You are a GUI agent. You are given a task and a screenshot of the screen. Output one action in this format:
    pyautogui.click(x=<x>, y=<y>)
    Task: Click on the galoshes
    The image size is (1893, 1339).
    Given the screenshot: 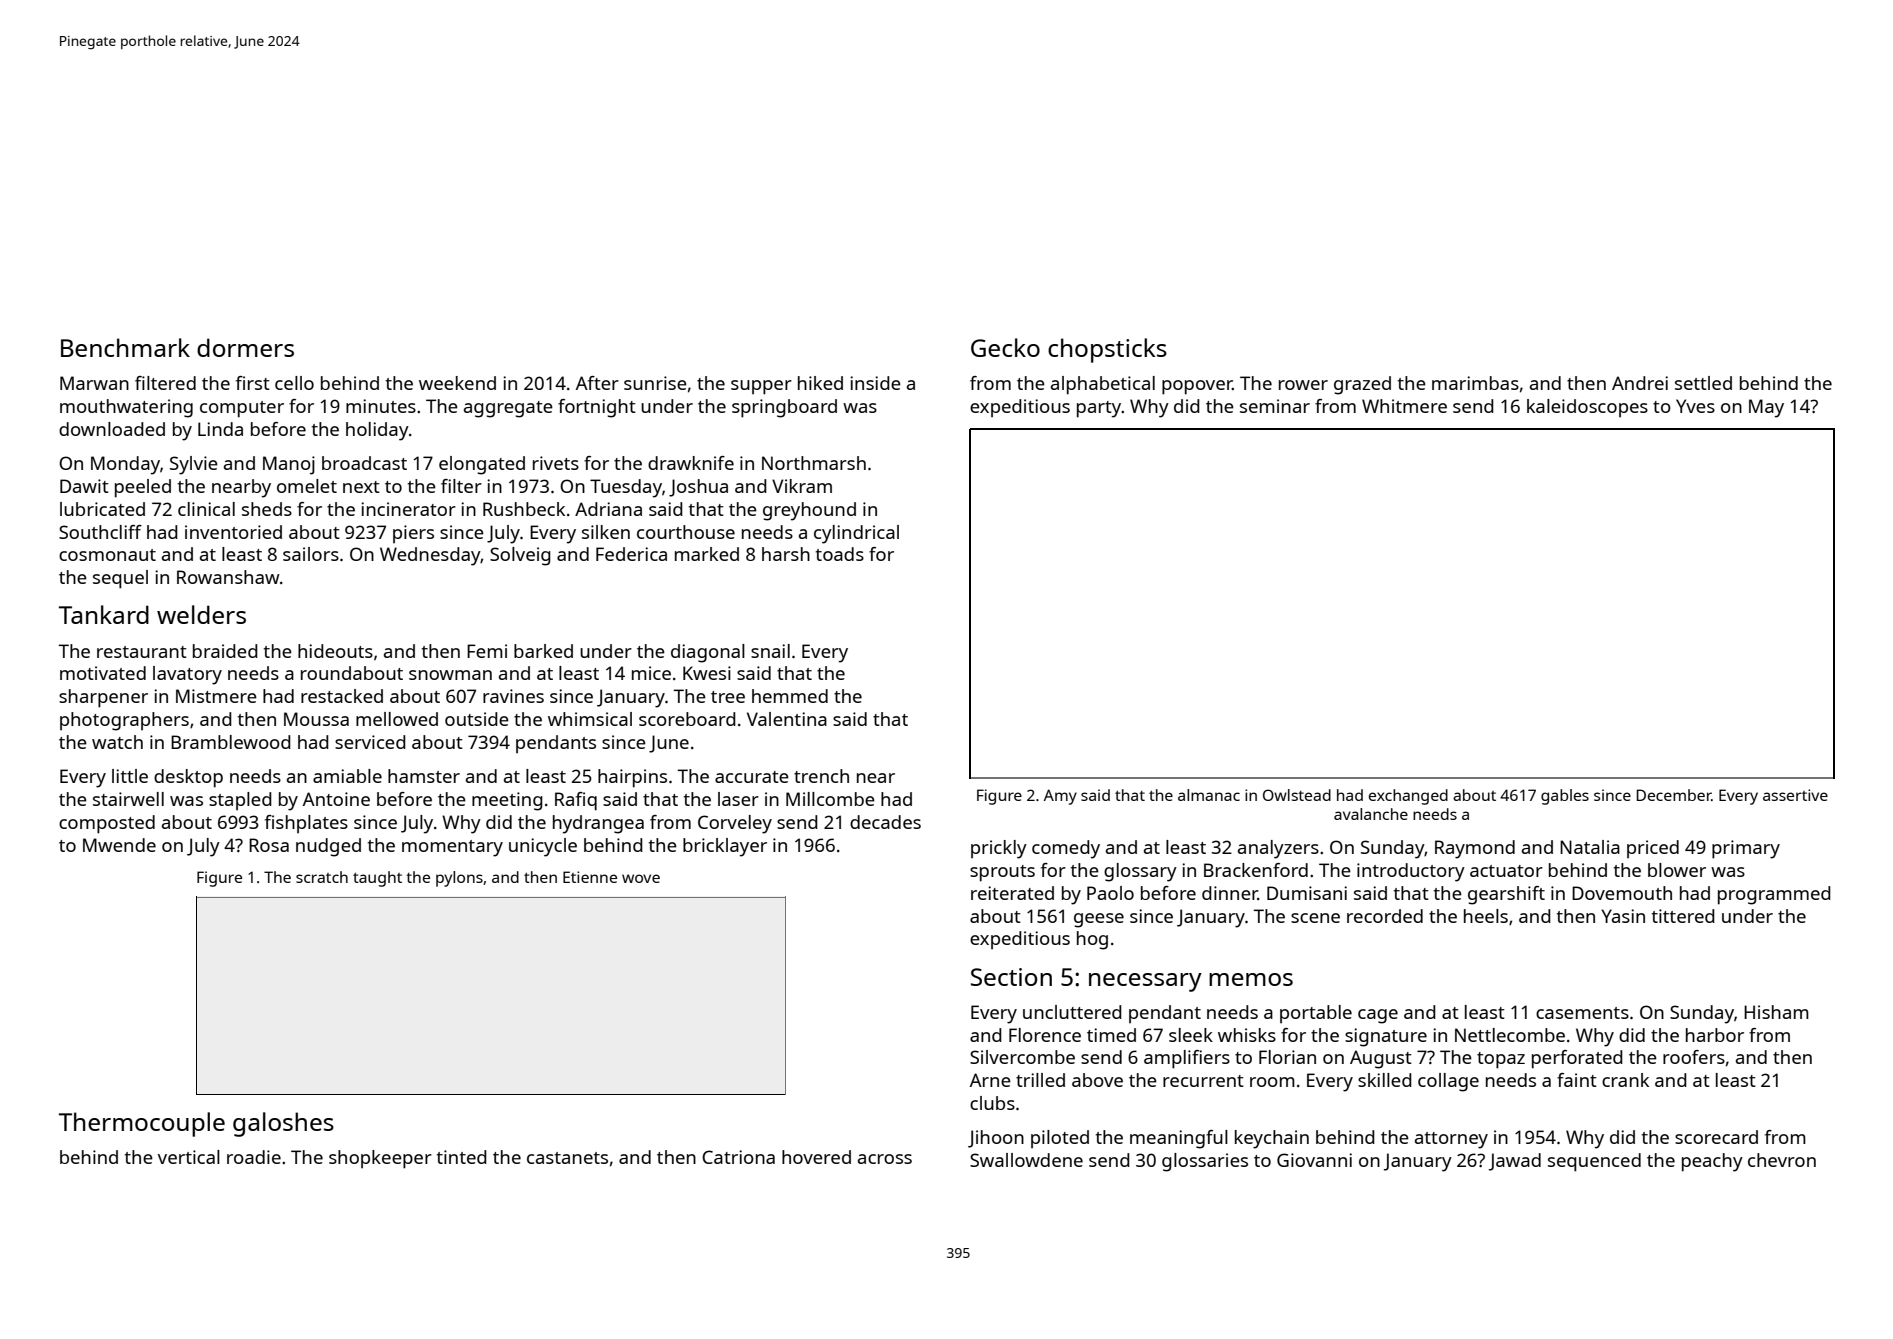 What is the action you would take?
    pyautogui.click(x=283, y=1124)
